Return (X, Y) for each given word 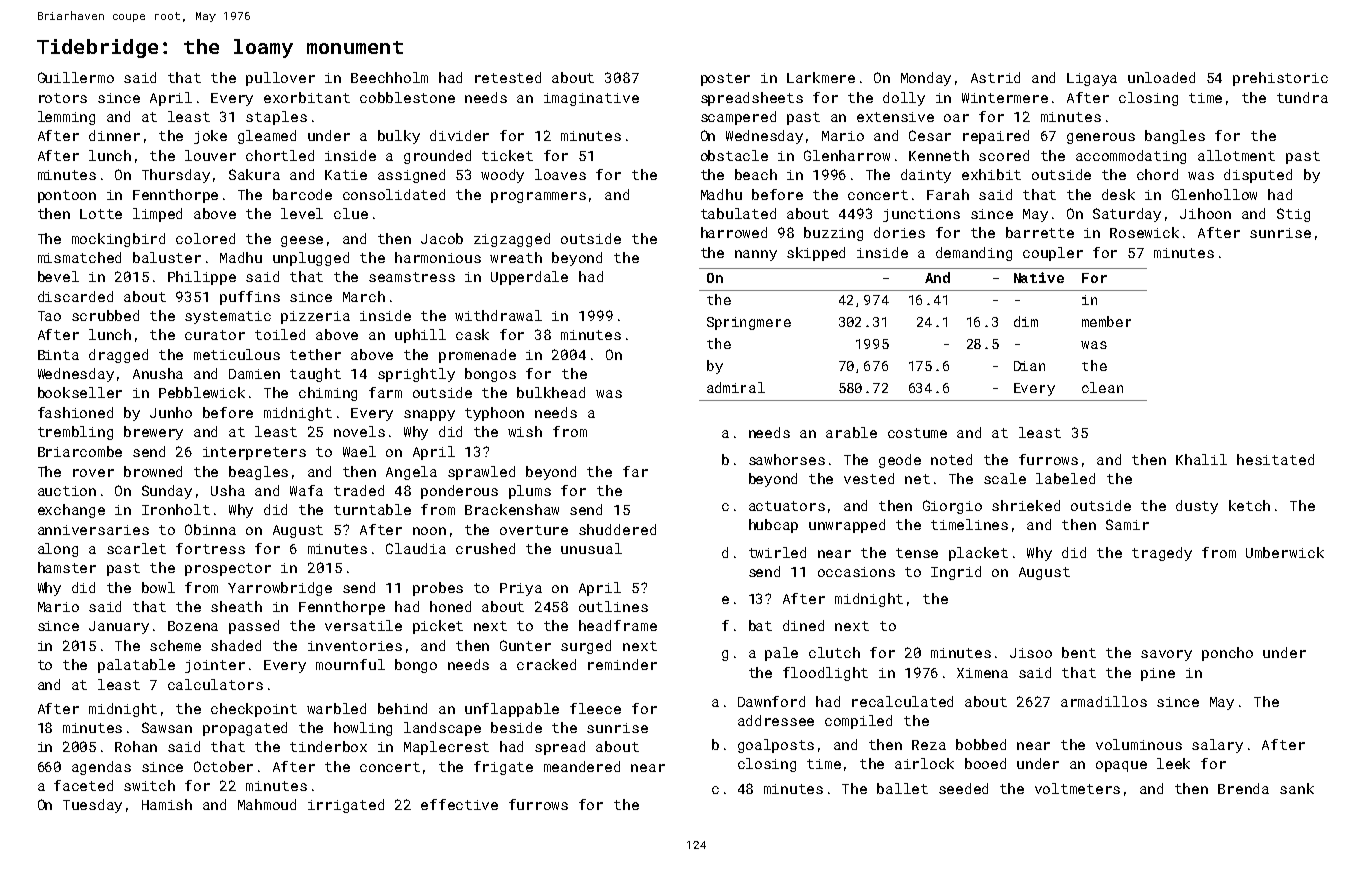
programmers (538, 197)
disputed (1258, 176)
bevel (58, 276)
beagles (258, 473)
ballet (902, 788)
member (1106, 321)
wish (525, 431)
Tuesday (92, 806)
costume (917, 433)
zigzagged (512, 240)
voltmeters (1077, 788)
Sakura (254, 174)
